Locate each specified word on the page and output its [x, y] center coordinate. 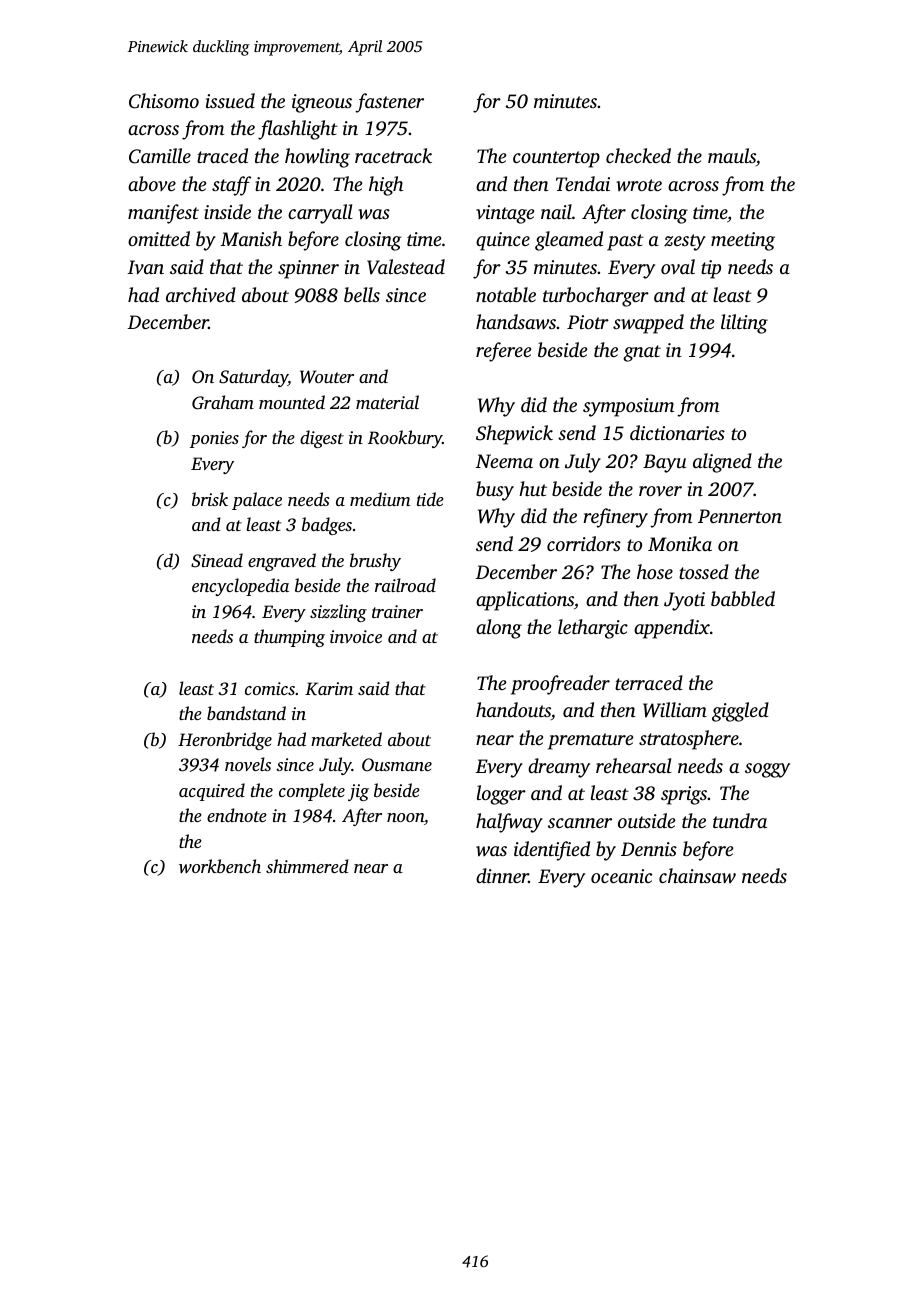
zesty [685, 242]
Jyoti [684, 601]
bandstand [246, 713]
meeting [743, 241]
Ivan [145, 267]
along [499, 629]
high [386, 186]
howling [317, 158]
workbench [220, 866]
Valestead [406, 267]
